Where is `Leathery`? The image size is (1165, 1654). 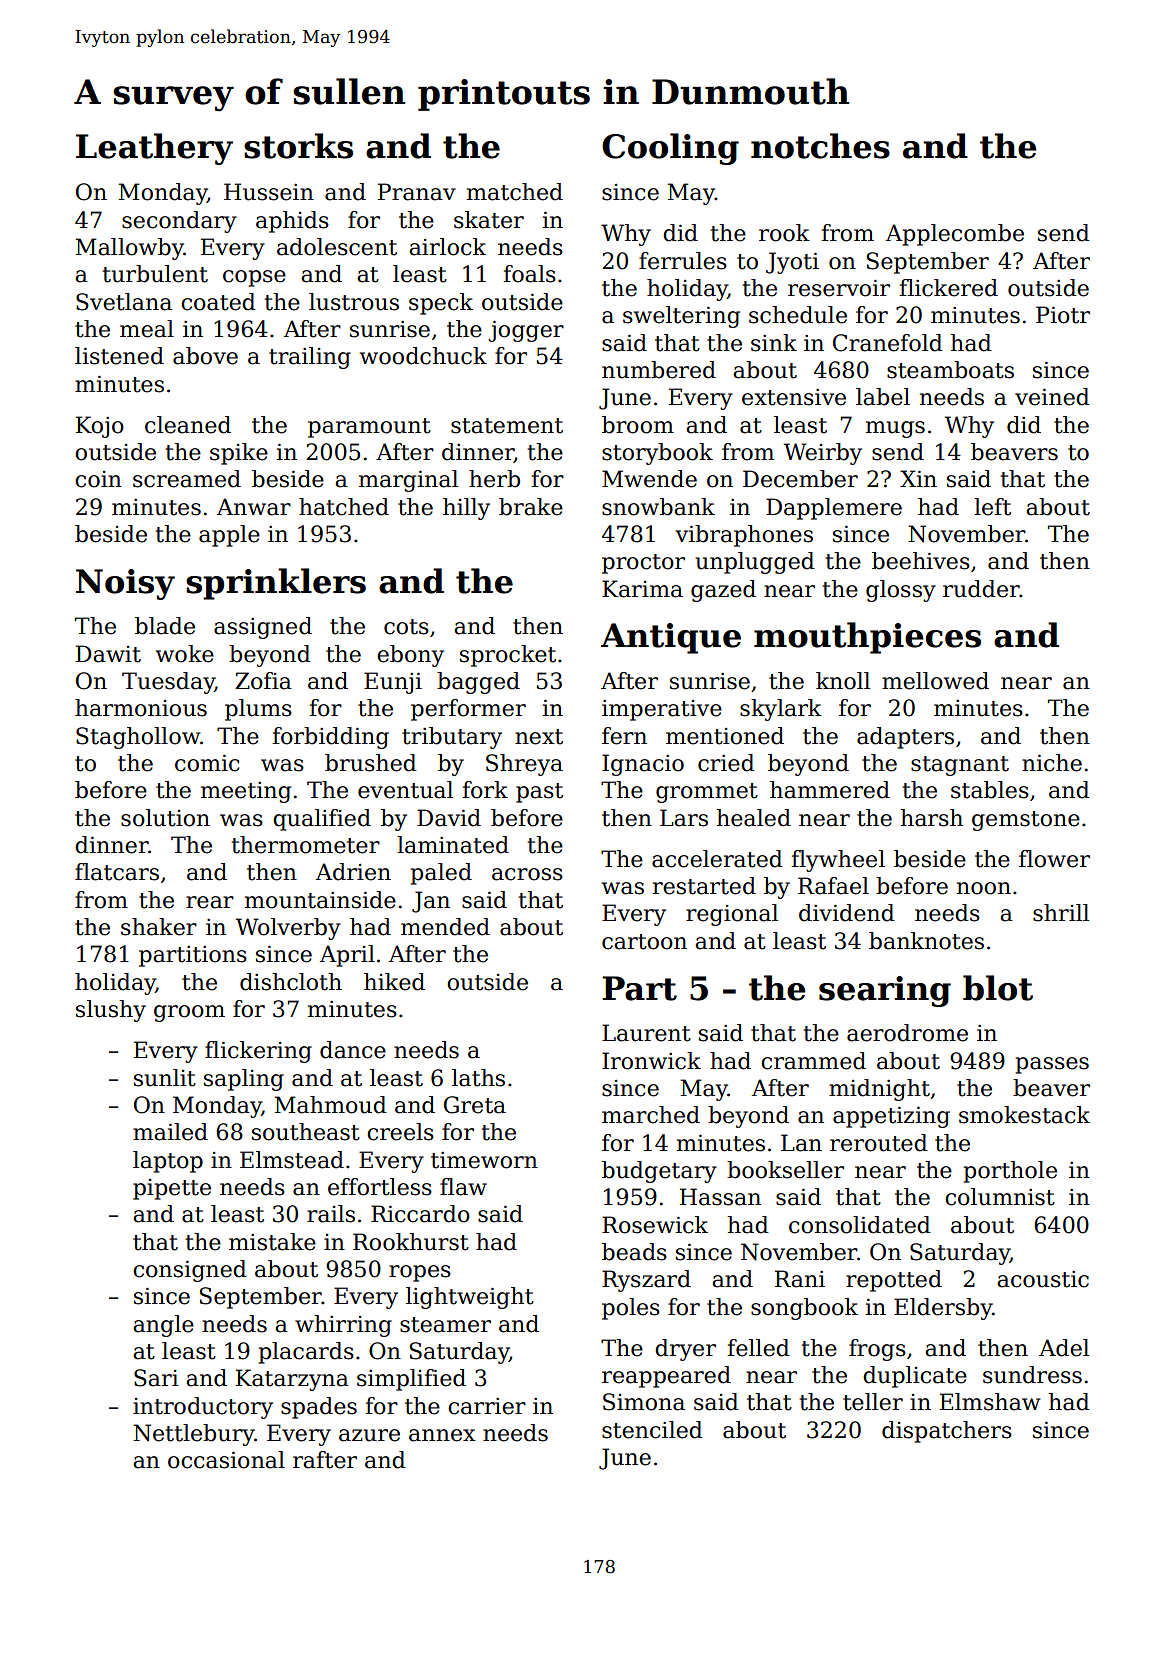 Leathery is located at coordinates (154, 149).
